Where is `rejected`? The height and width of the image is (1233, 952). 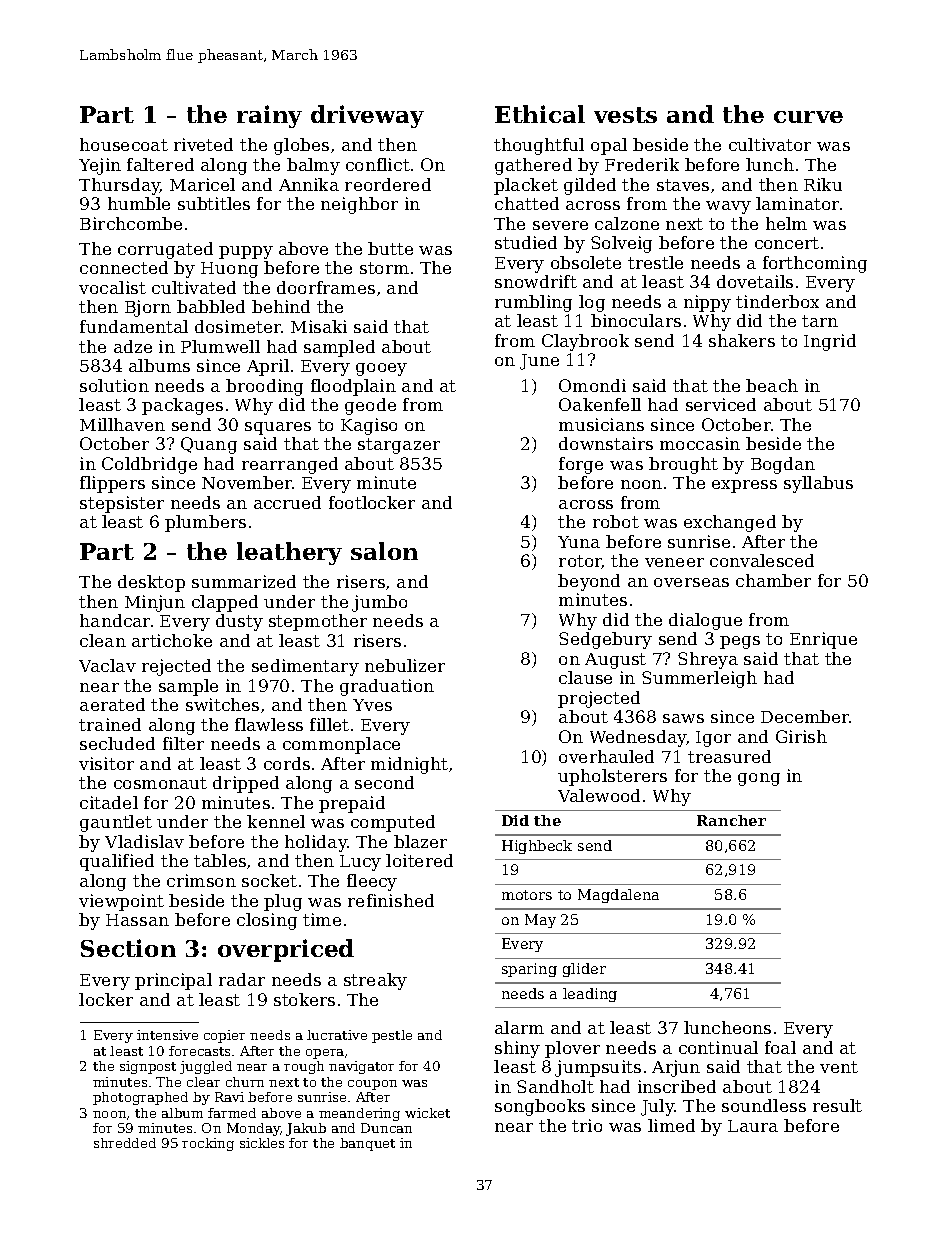 rejected is located at coordinates (176, 667).
